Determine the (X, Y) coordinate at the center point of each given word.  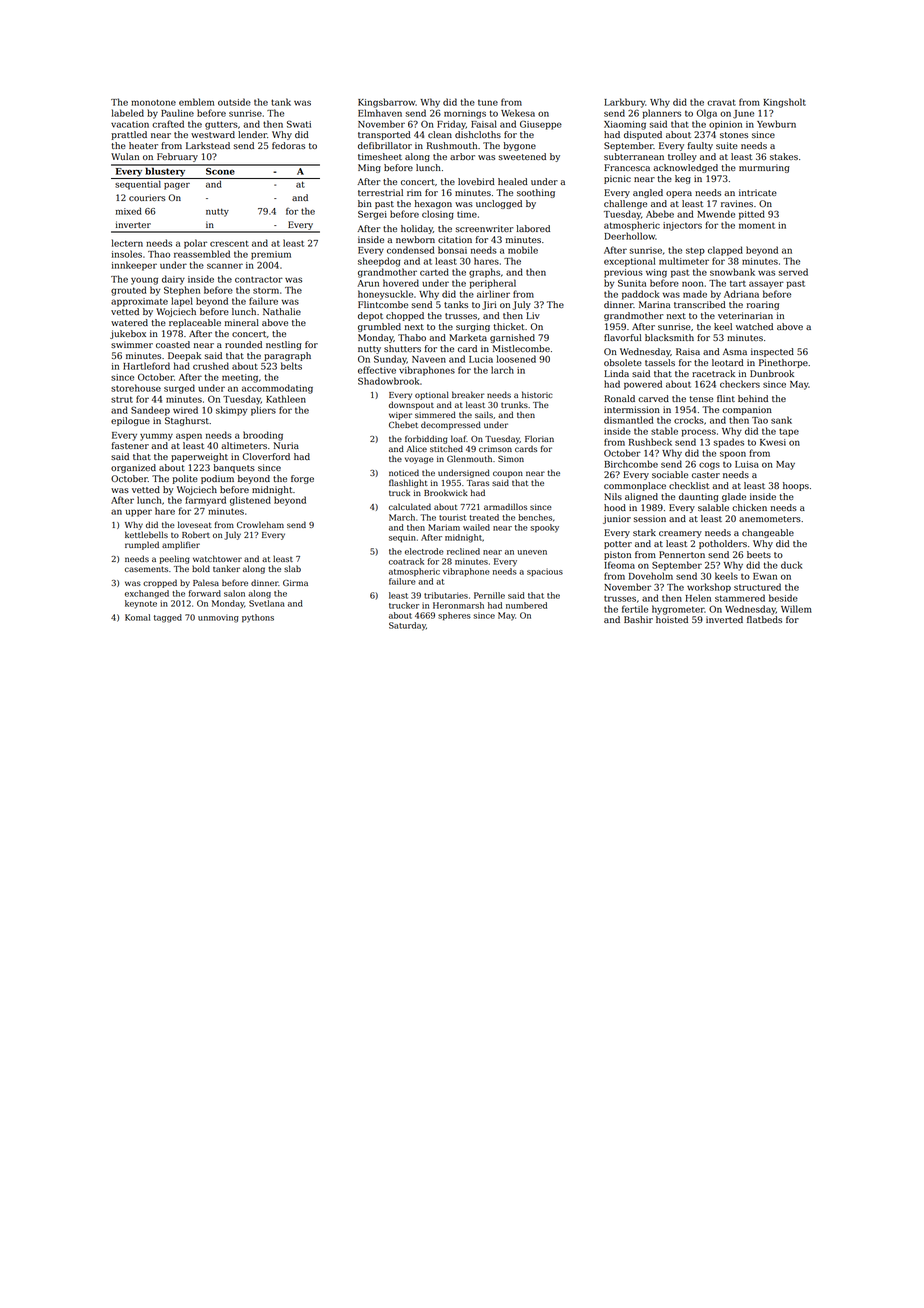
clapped (725, 251)
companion (747, 410)
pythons (258, 618)
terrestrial (380, 192)
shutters (402, 348)
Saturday (407, 626)
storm (266, 291)
